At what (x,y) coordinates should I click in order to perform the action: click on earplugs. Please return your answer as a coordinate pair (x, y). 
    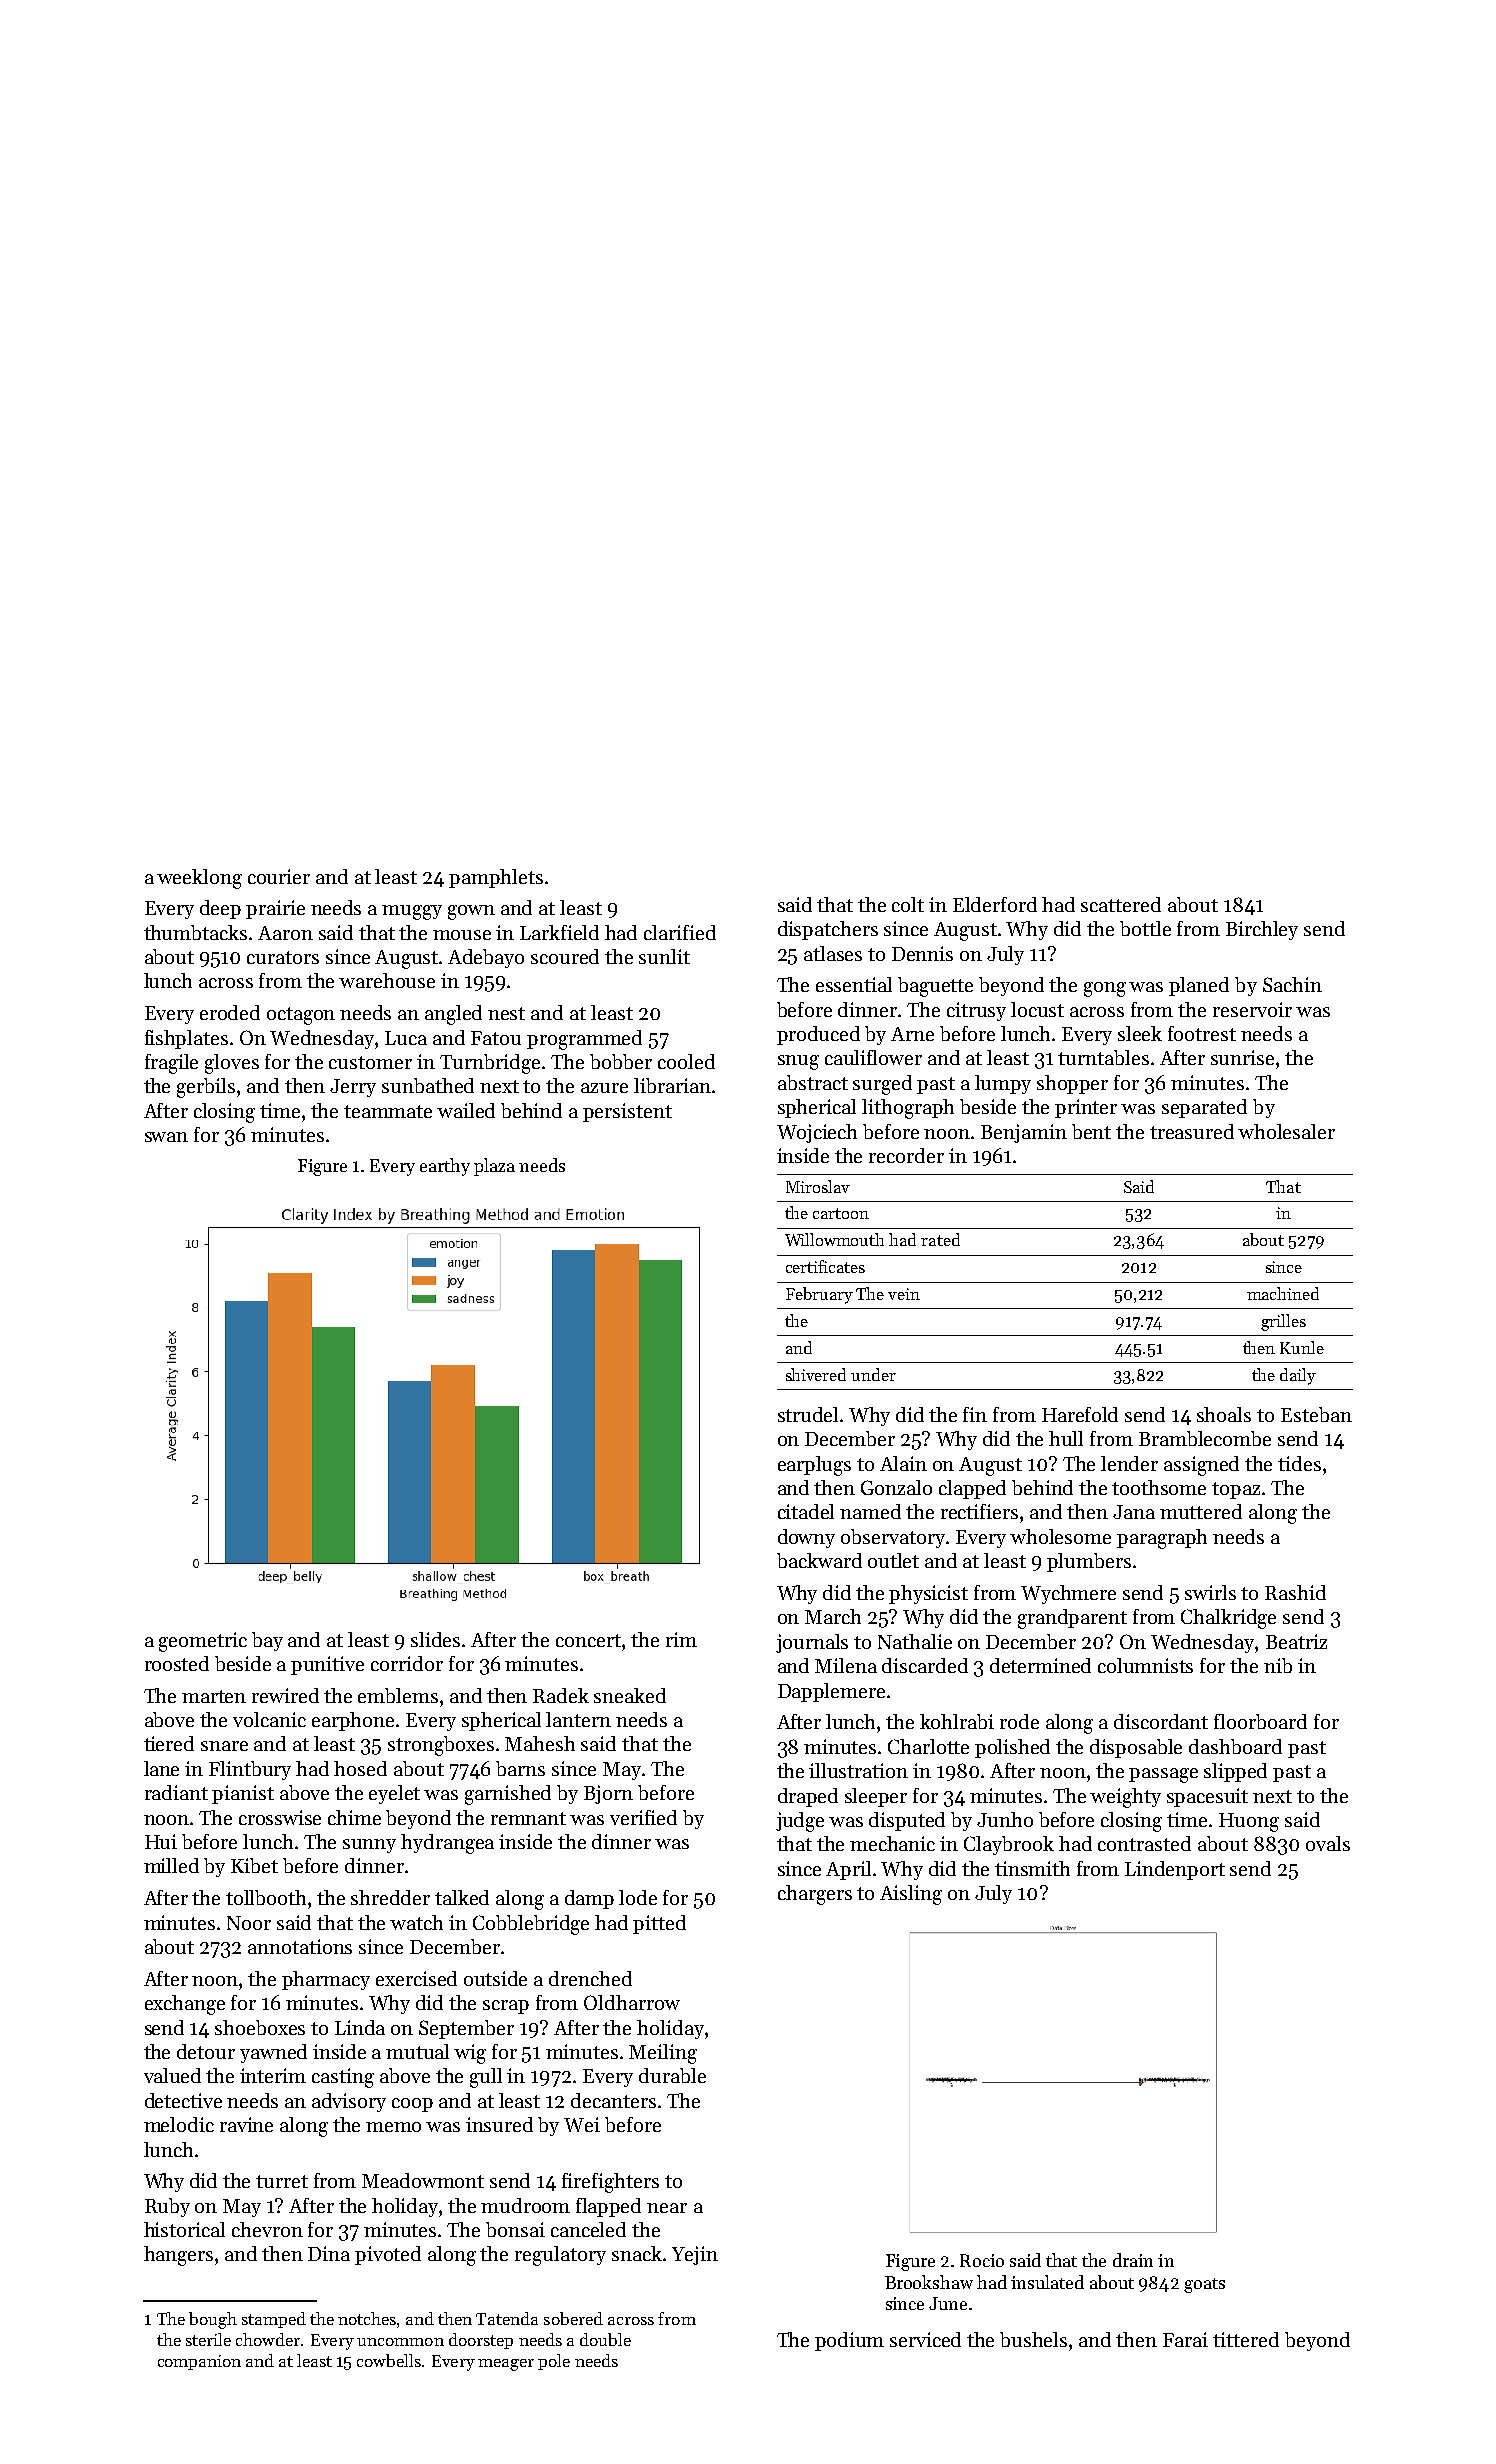
    Looking at the image, I should click on (814, 1466).
